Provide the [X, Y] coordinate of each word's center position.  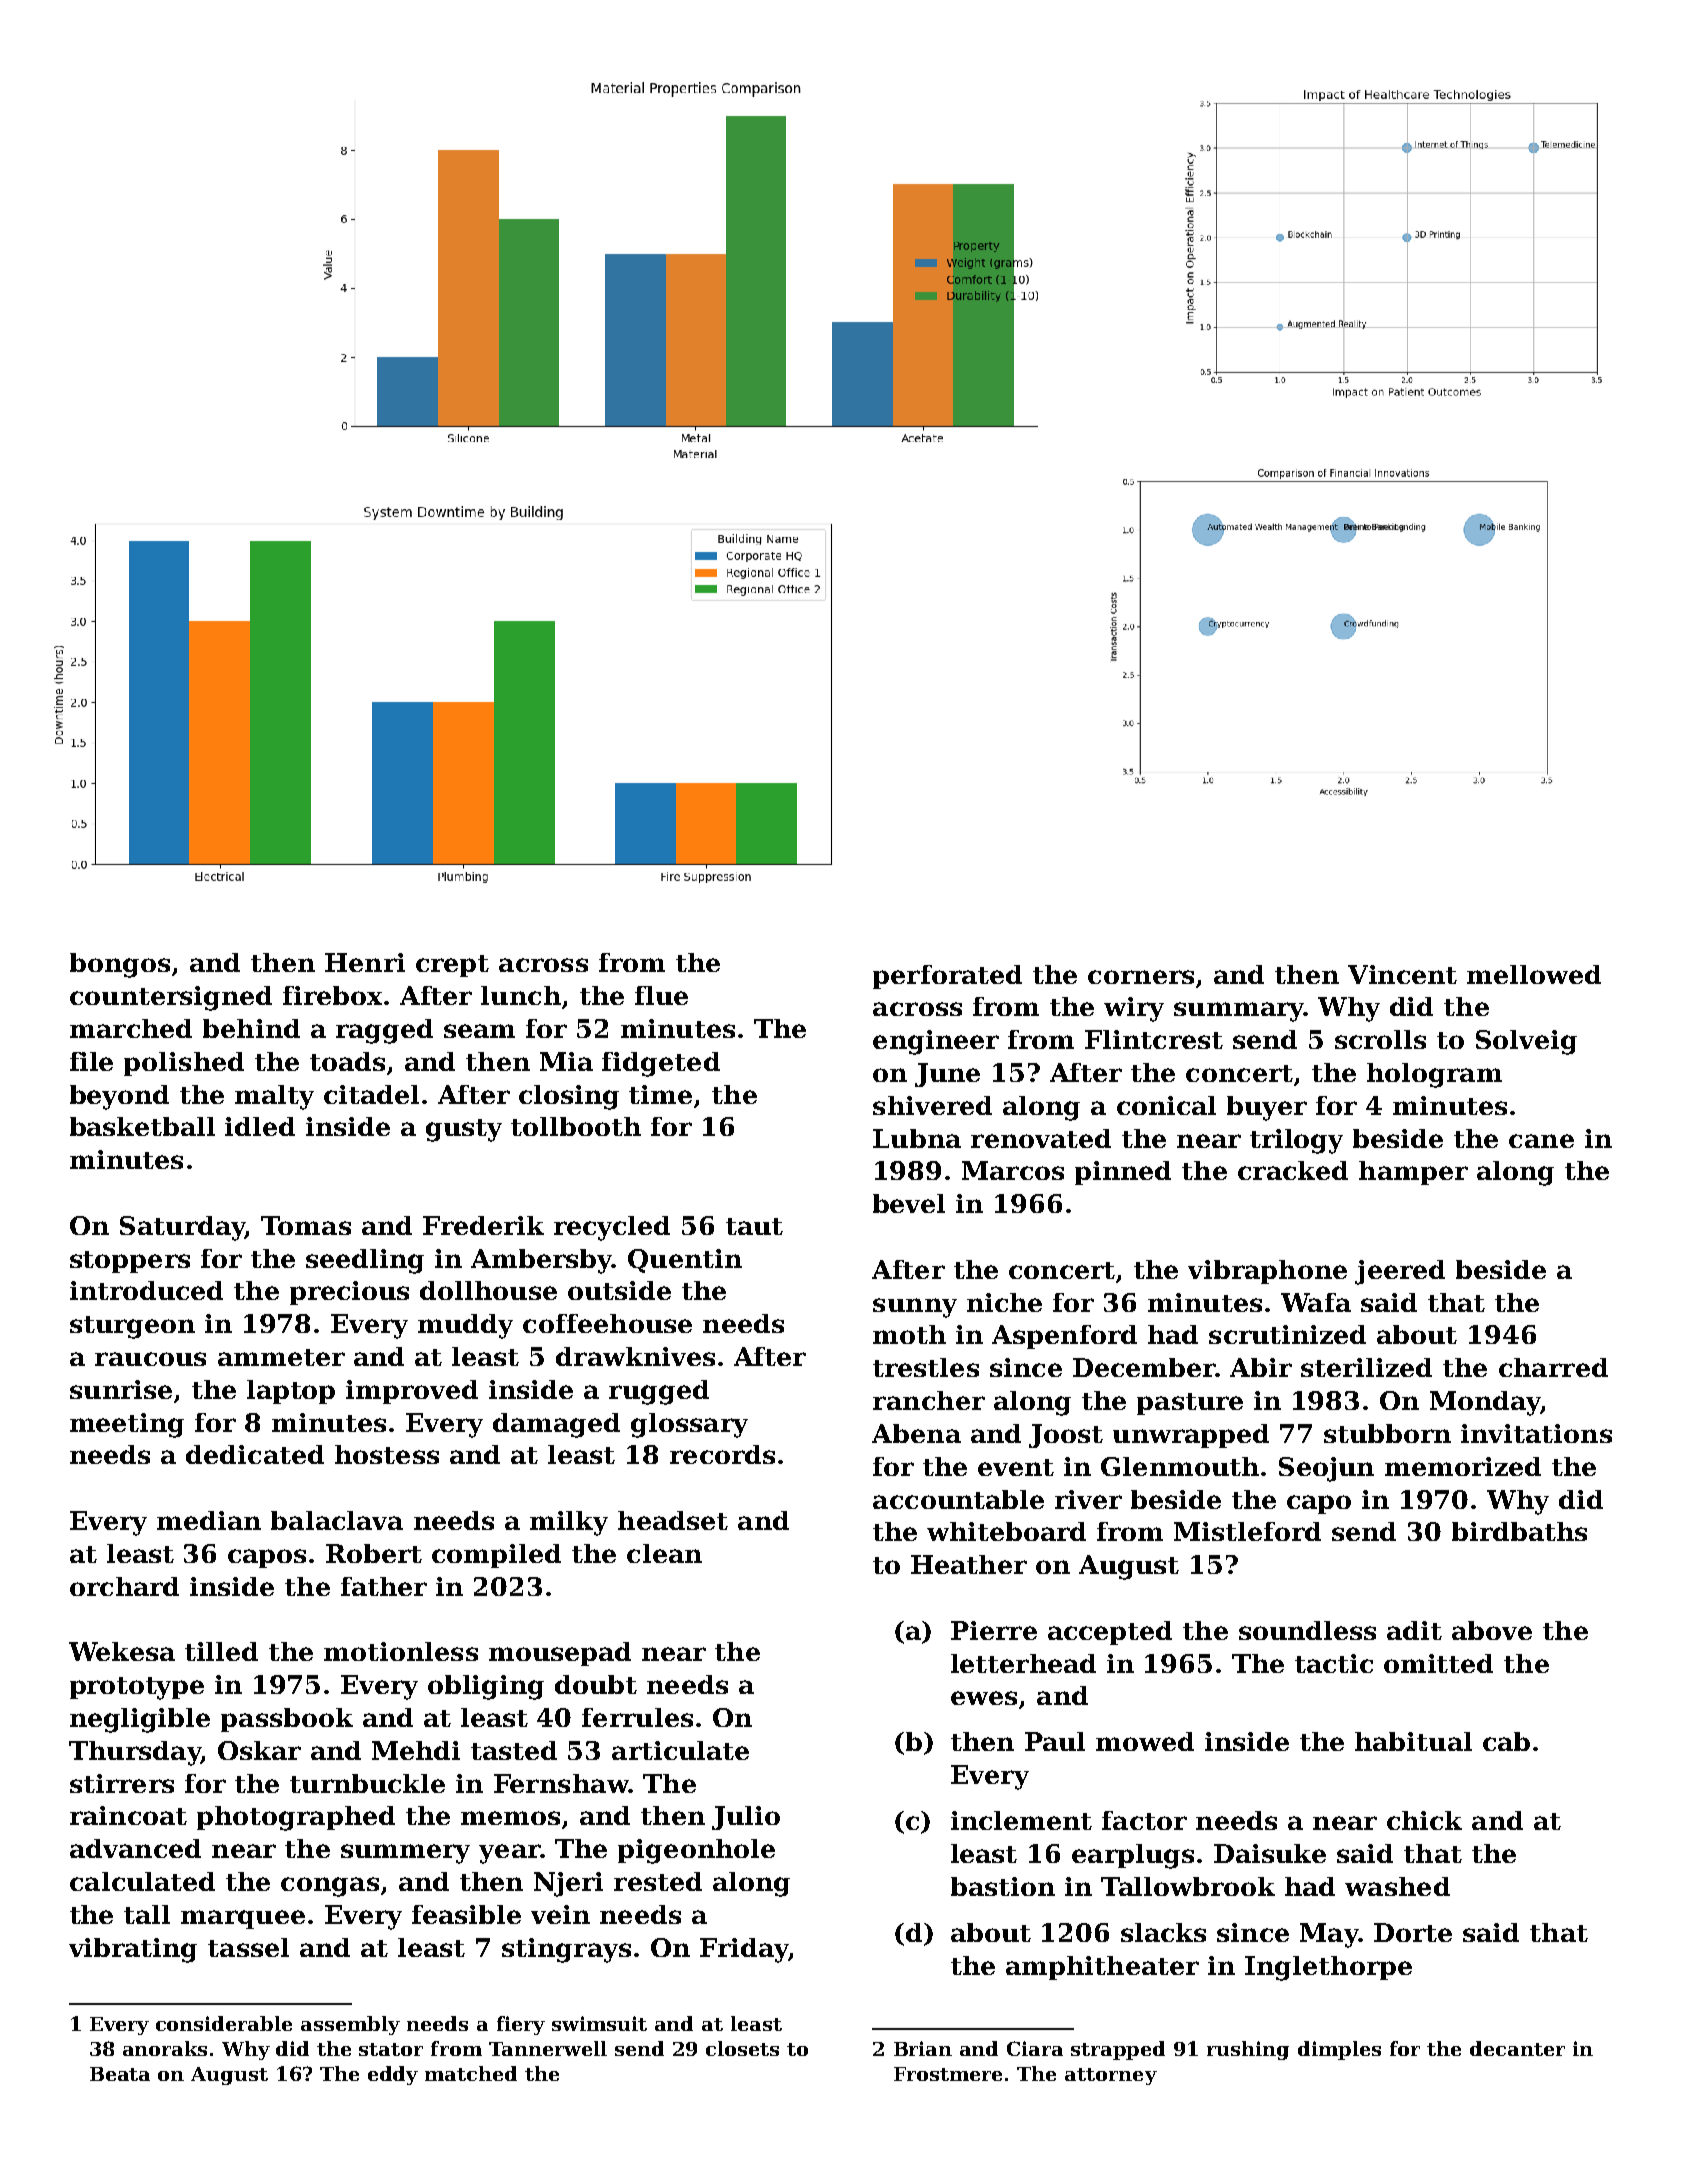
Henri [365, 962]
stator [391, 2049]
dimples [1339, 2050]
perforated [947, 977]
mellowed [1534, 974]
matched [471, 2073]
